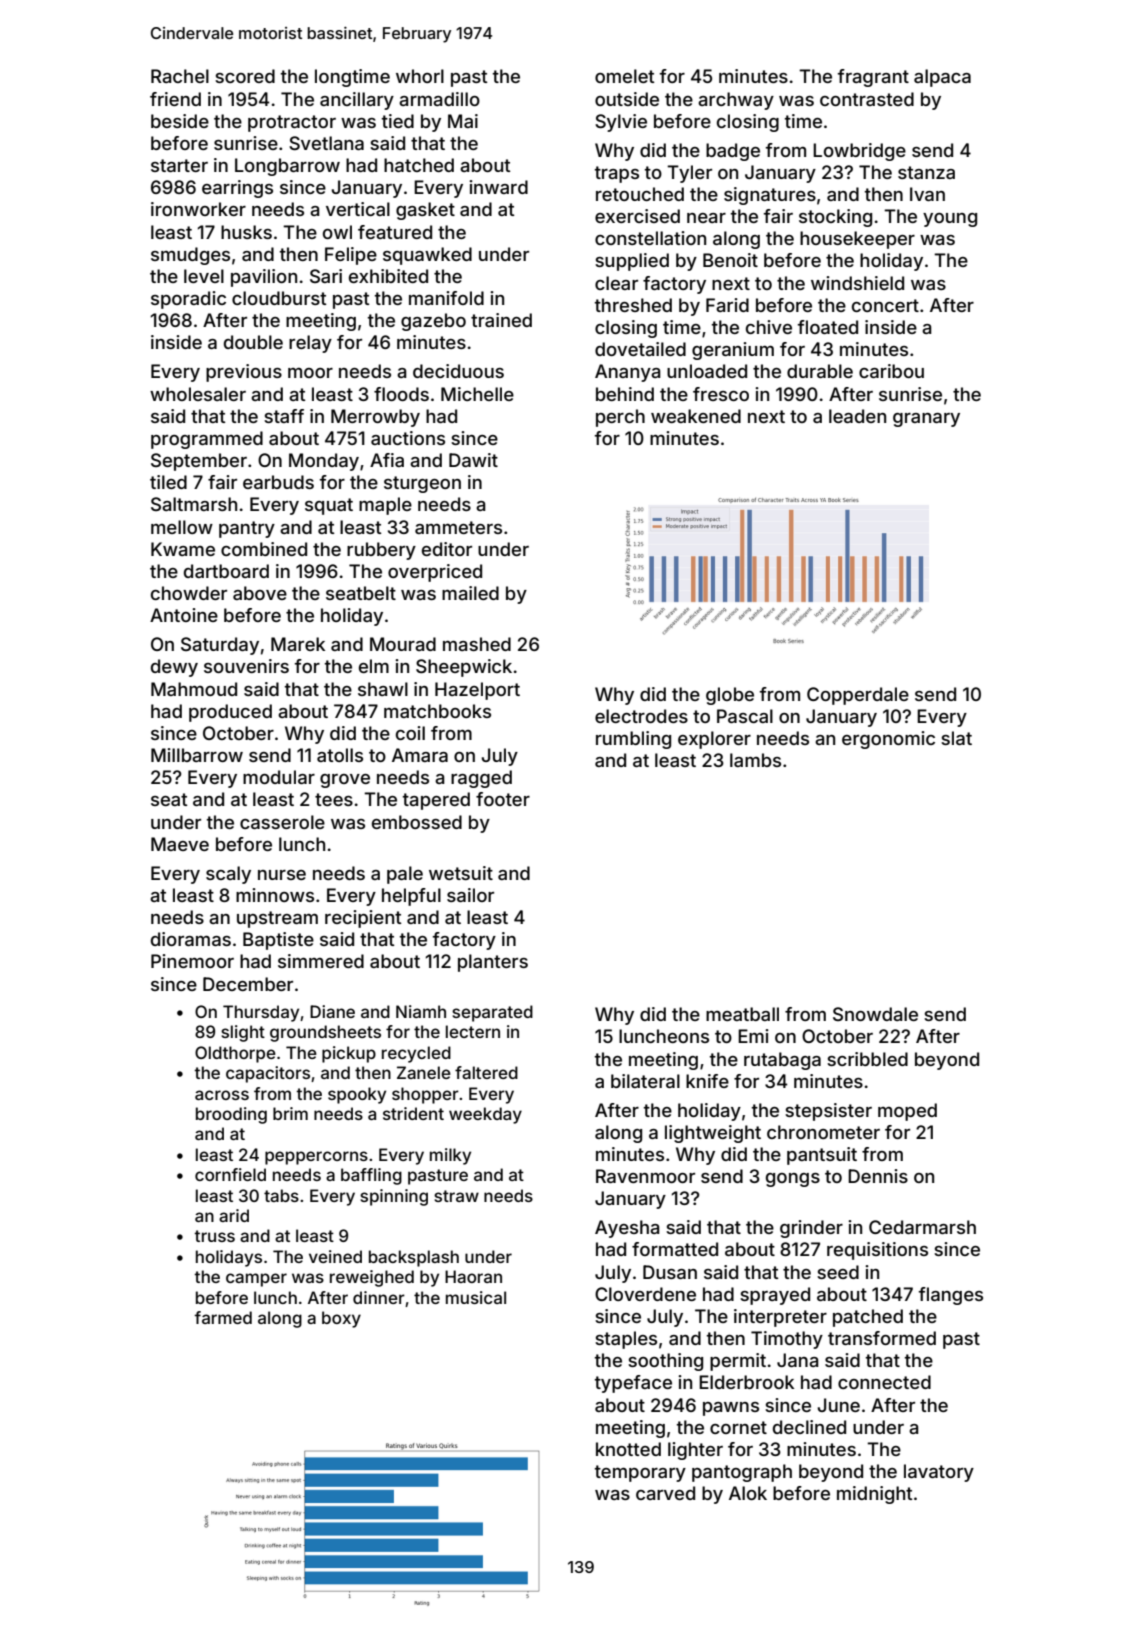 This image has width=1135, height=1644. I want to click on spooky, so click(357, 1095).
